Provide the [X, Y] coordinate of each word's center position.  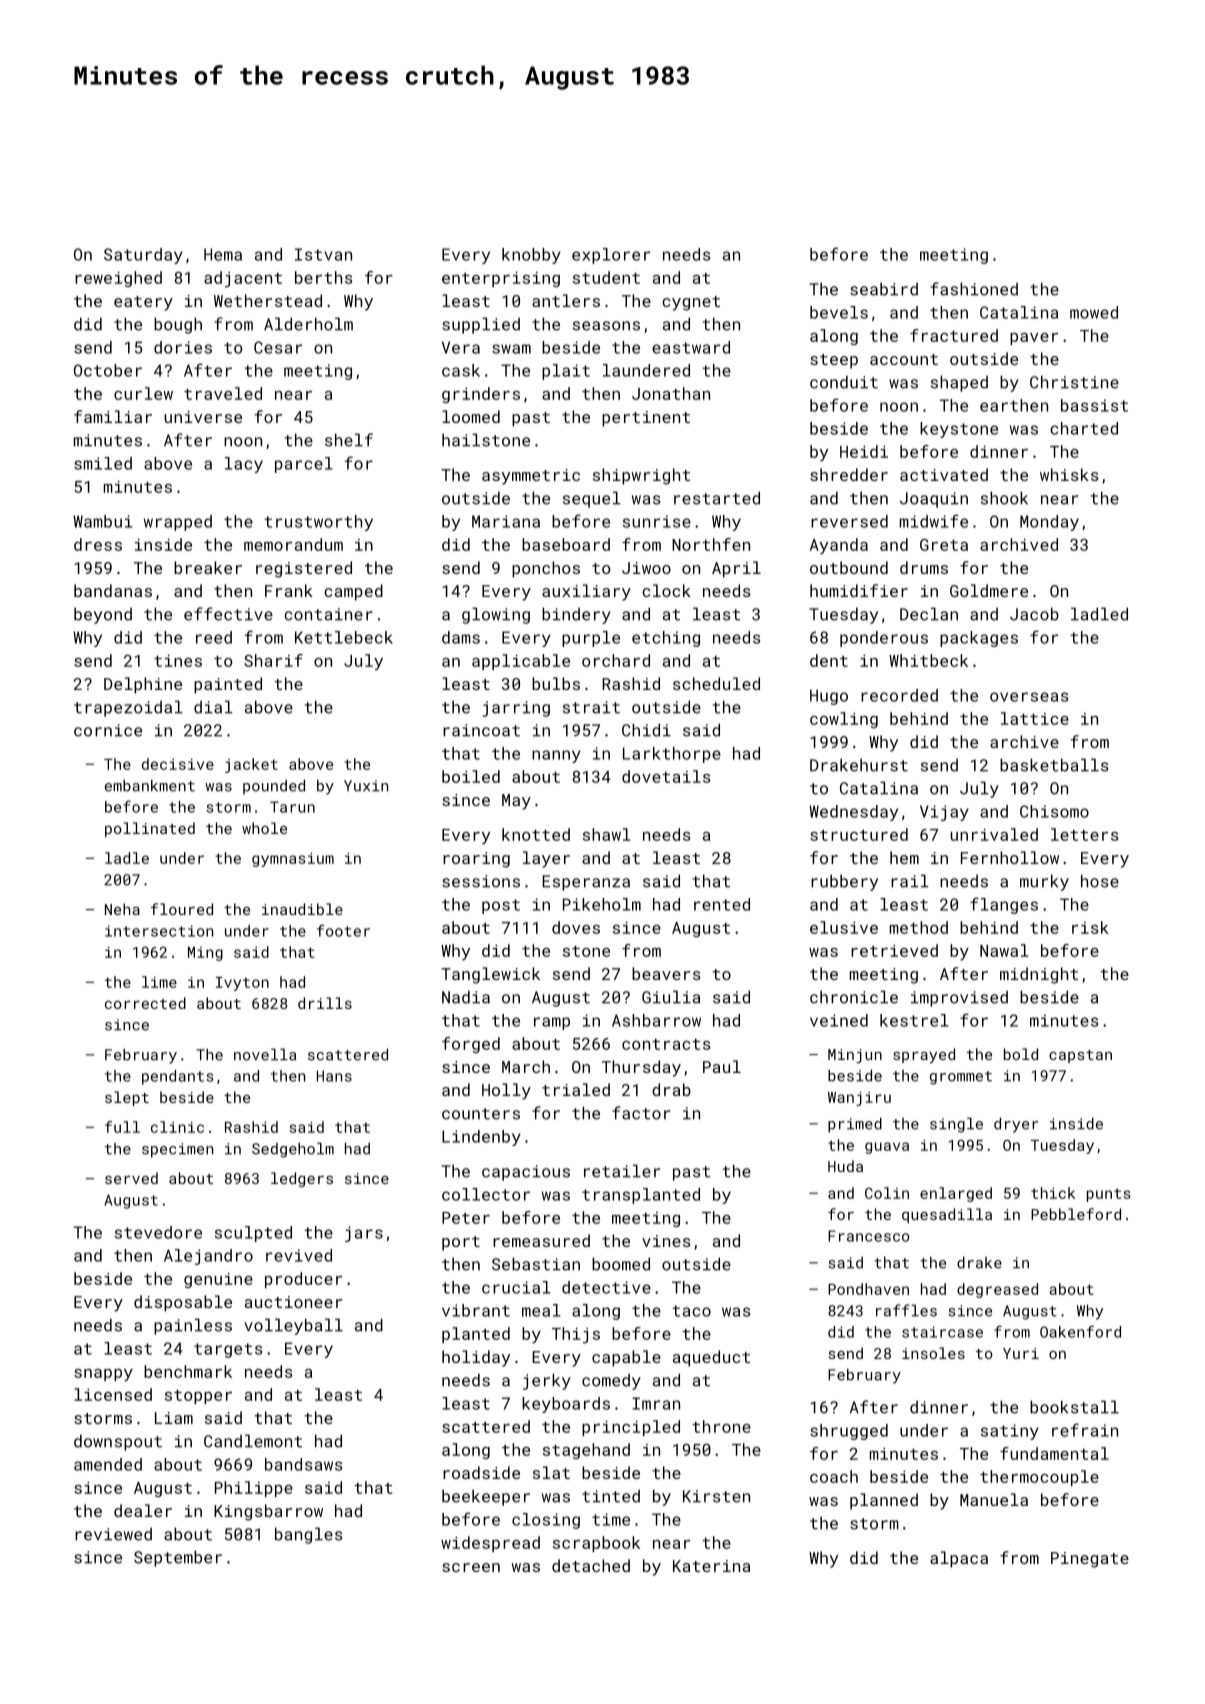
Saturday [143, 256]
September [178, 1558]
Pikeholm [602, 904]
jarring [516, 709]
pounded [274, 787]
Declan [929, 614]
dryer [1016, 1125]
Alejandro [208, 1257]
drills [325, 1003]
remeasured [541, 1240]
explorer [611, 256]
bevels [839, 312]
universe [203, 417]
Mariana [506, 521]
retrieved [894, 950]
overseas [1029, 697]
